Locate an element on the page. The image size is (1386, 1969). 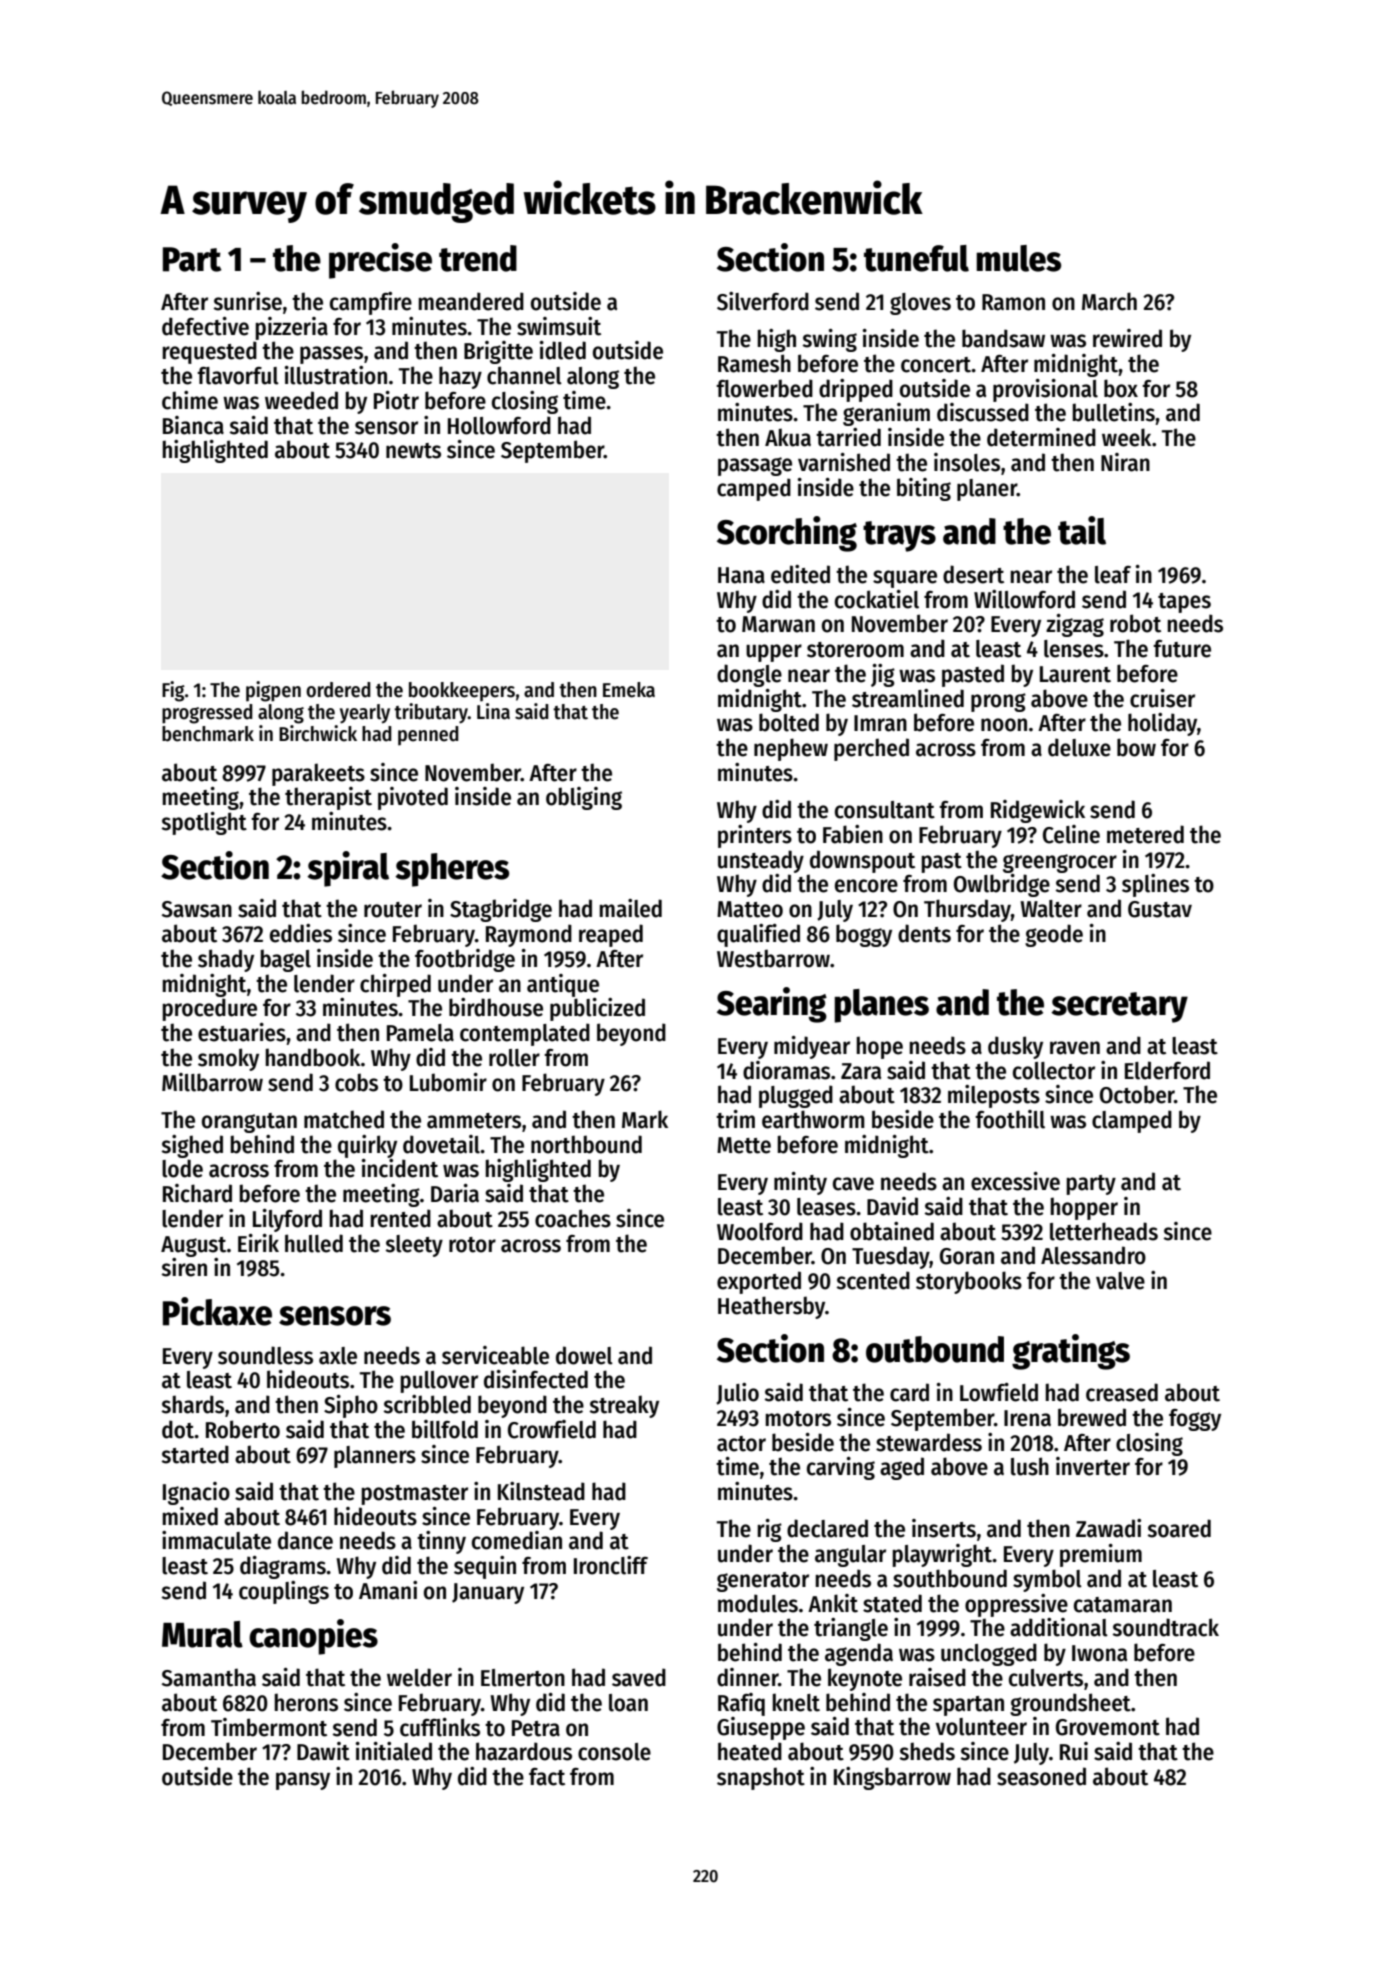
soundtrack is located at coordinates (1165, 1627).
